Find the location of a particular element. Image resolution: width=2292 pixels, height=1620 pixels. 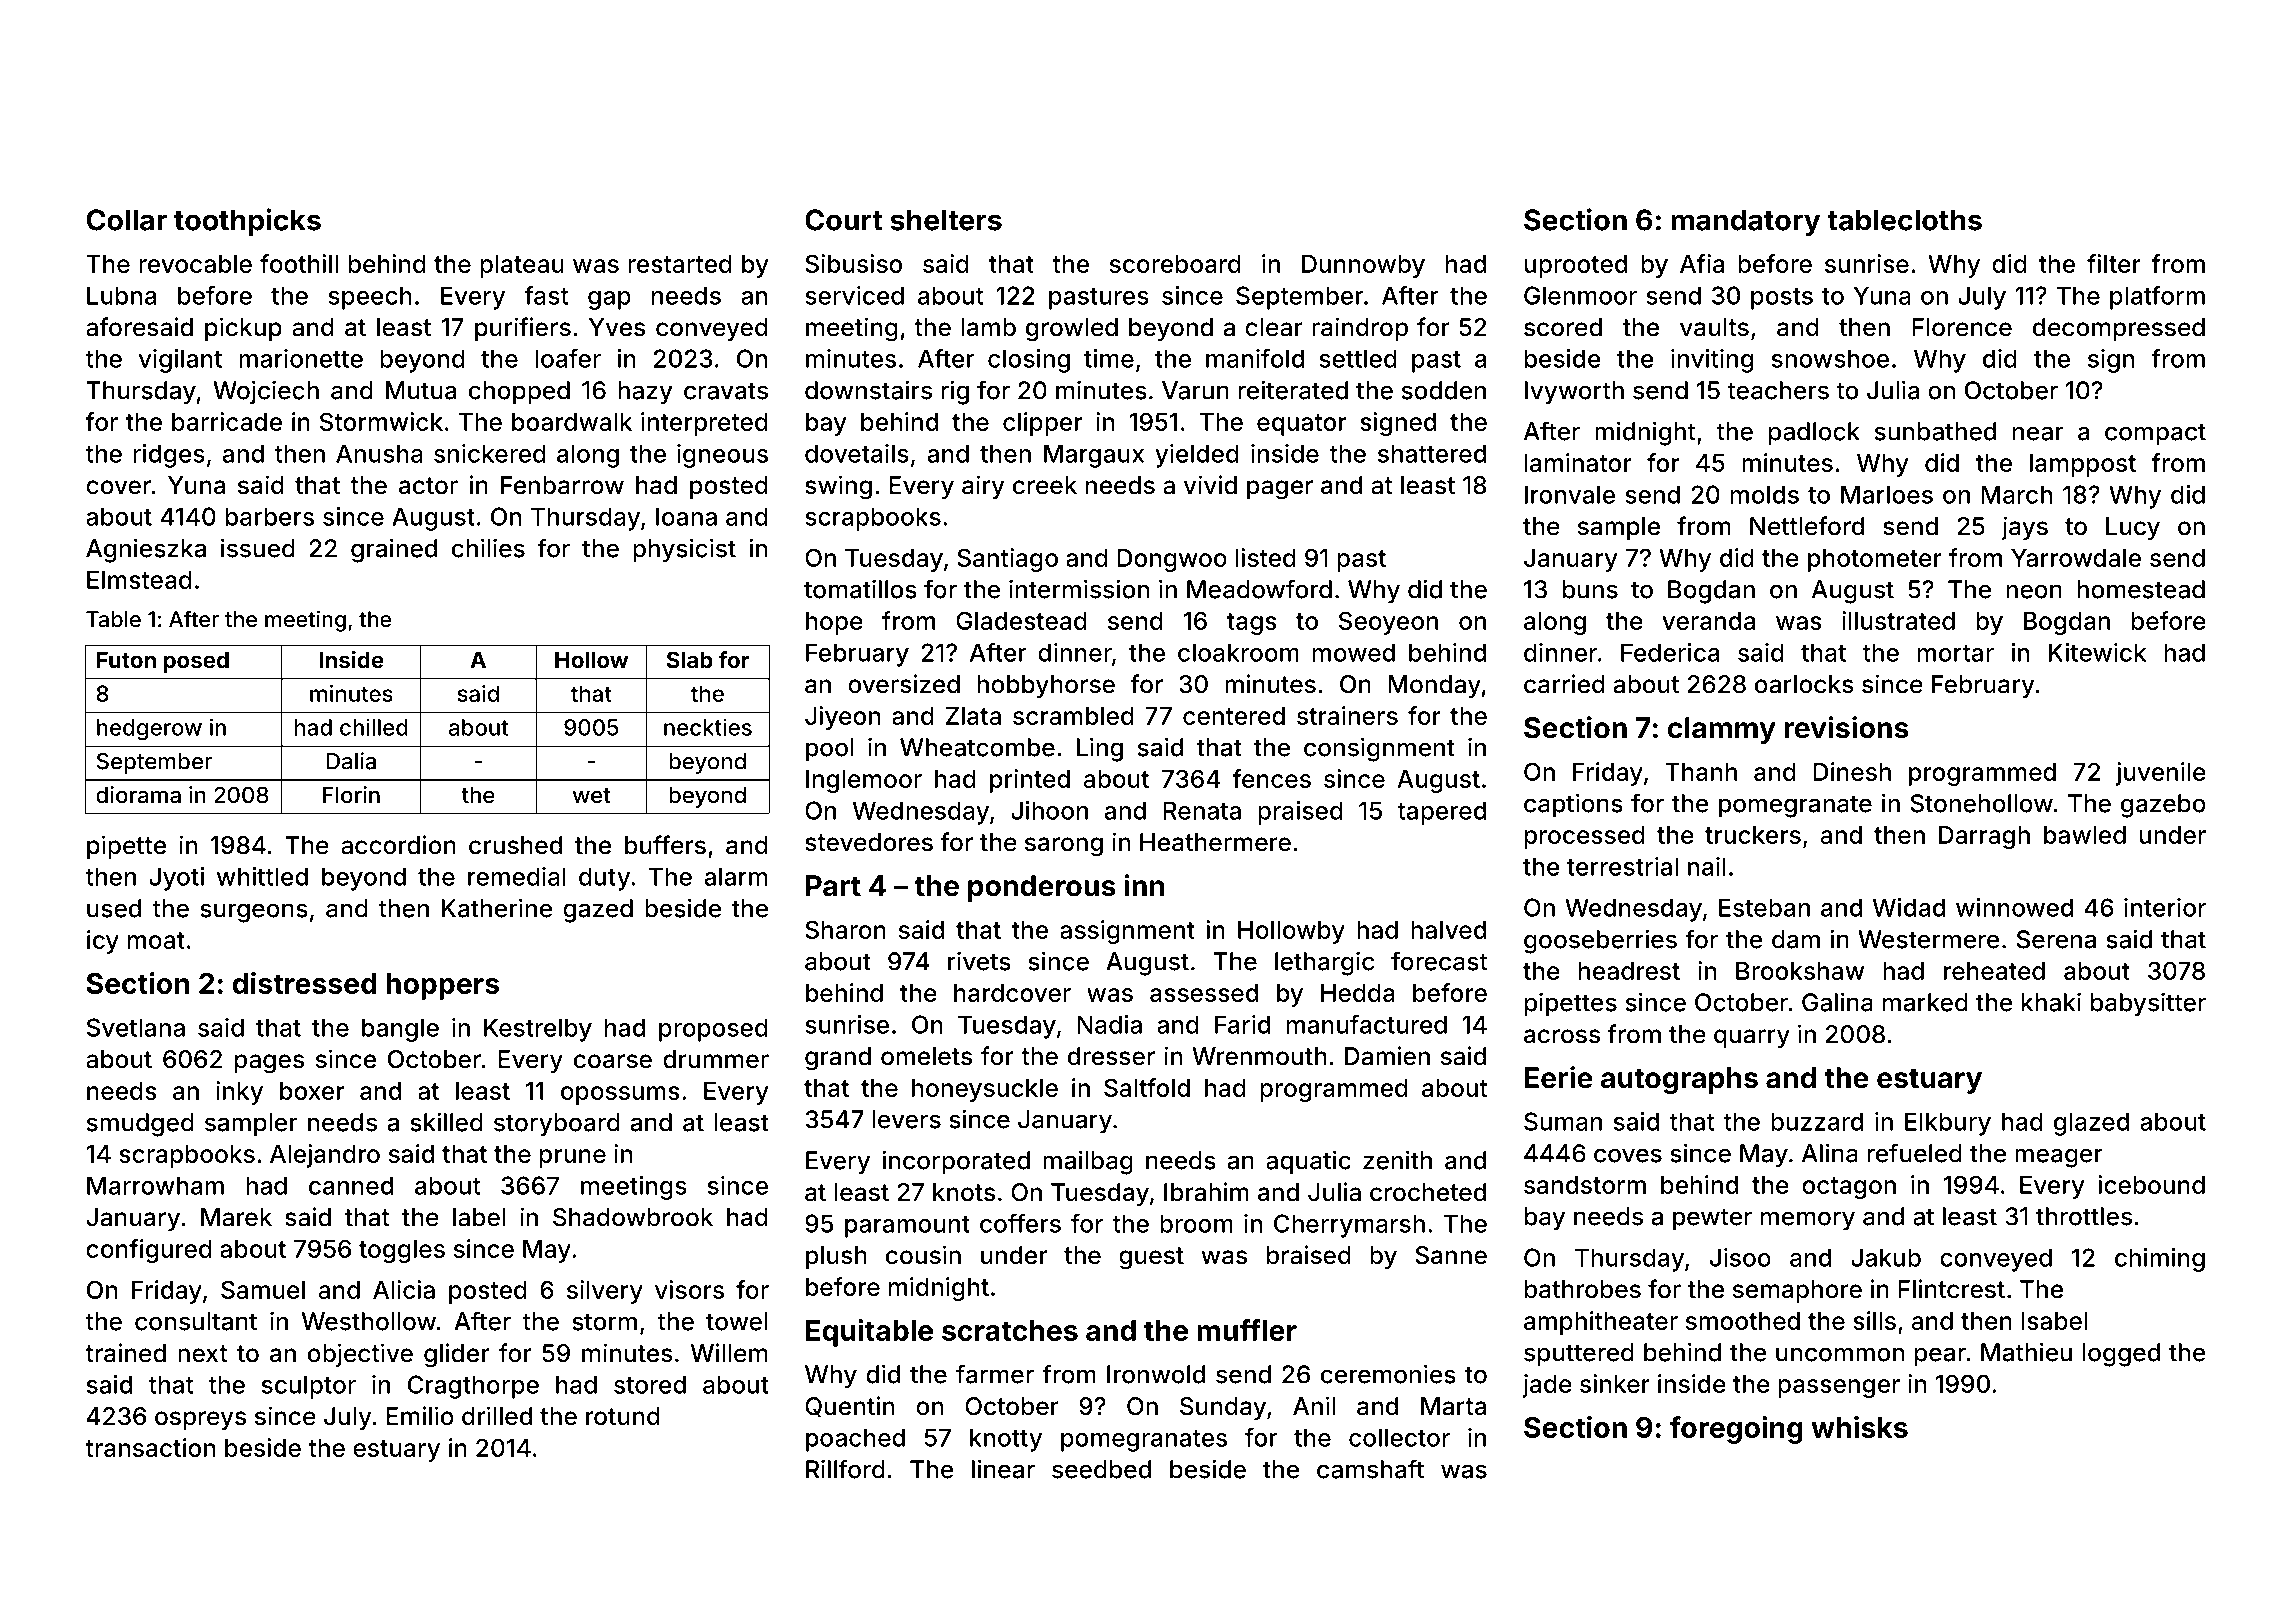

omelets is located at coordinates (926, 1056).
